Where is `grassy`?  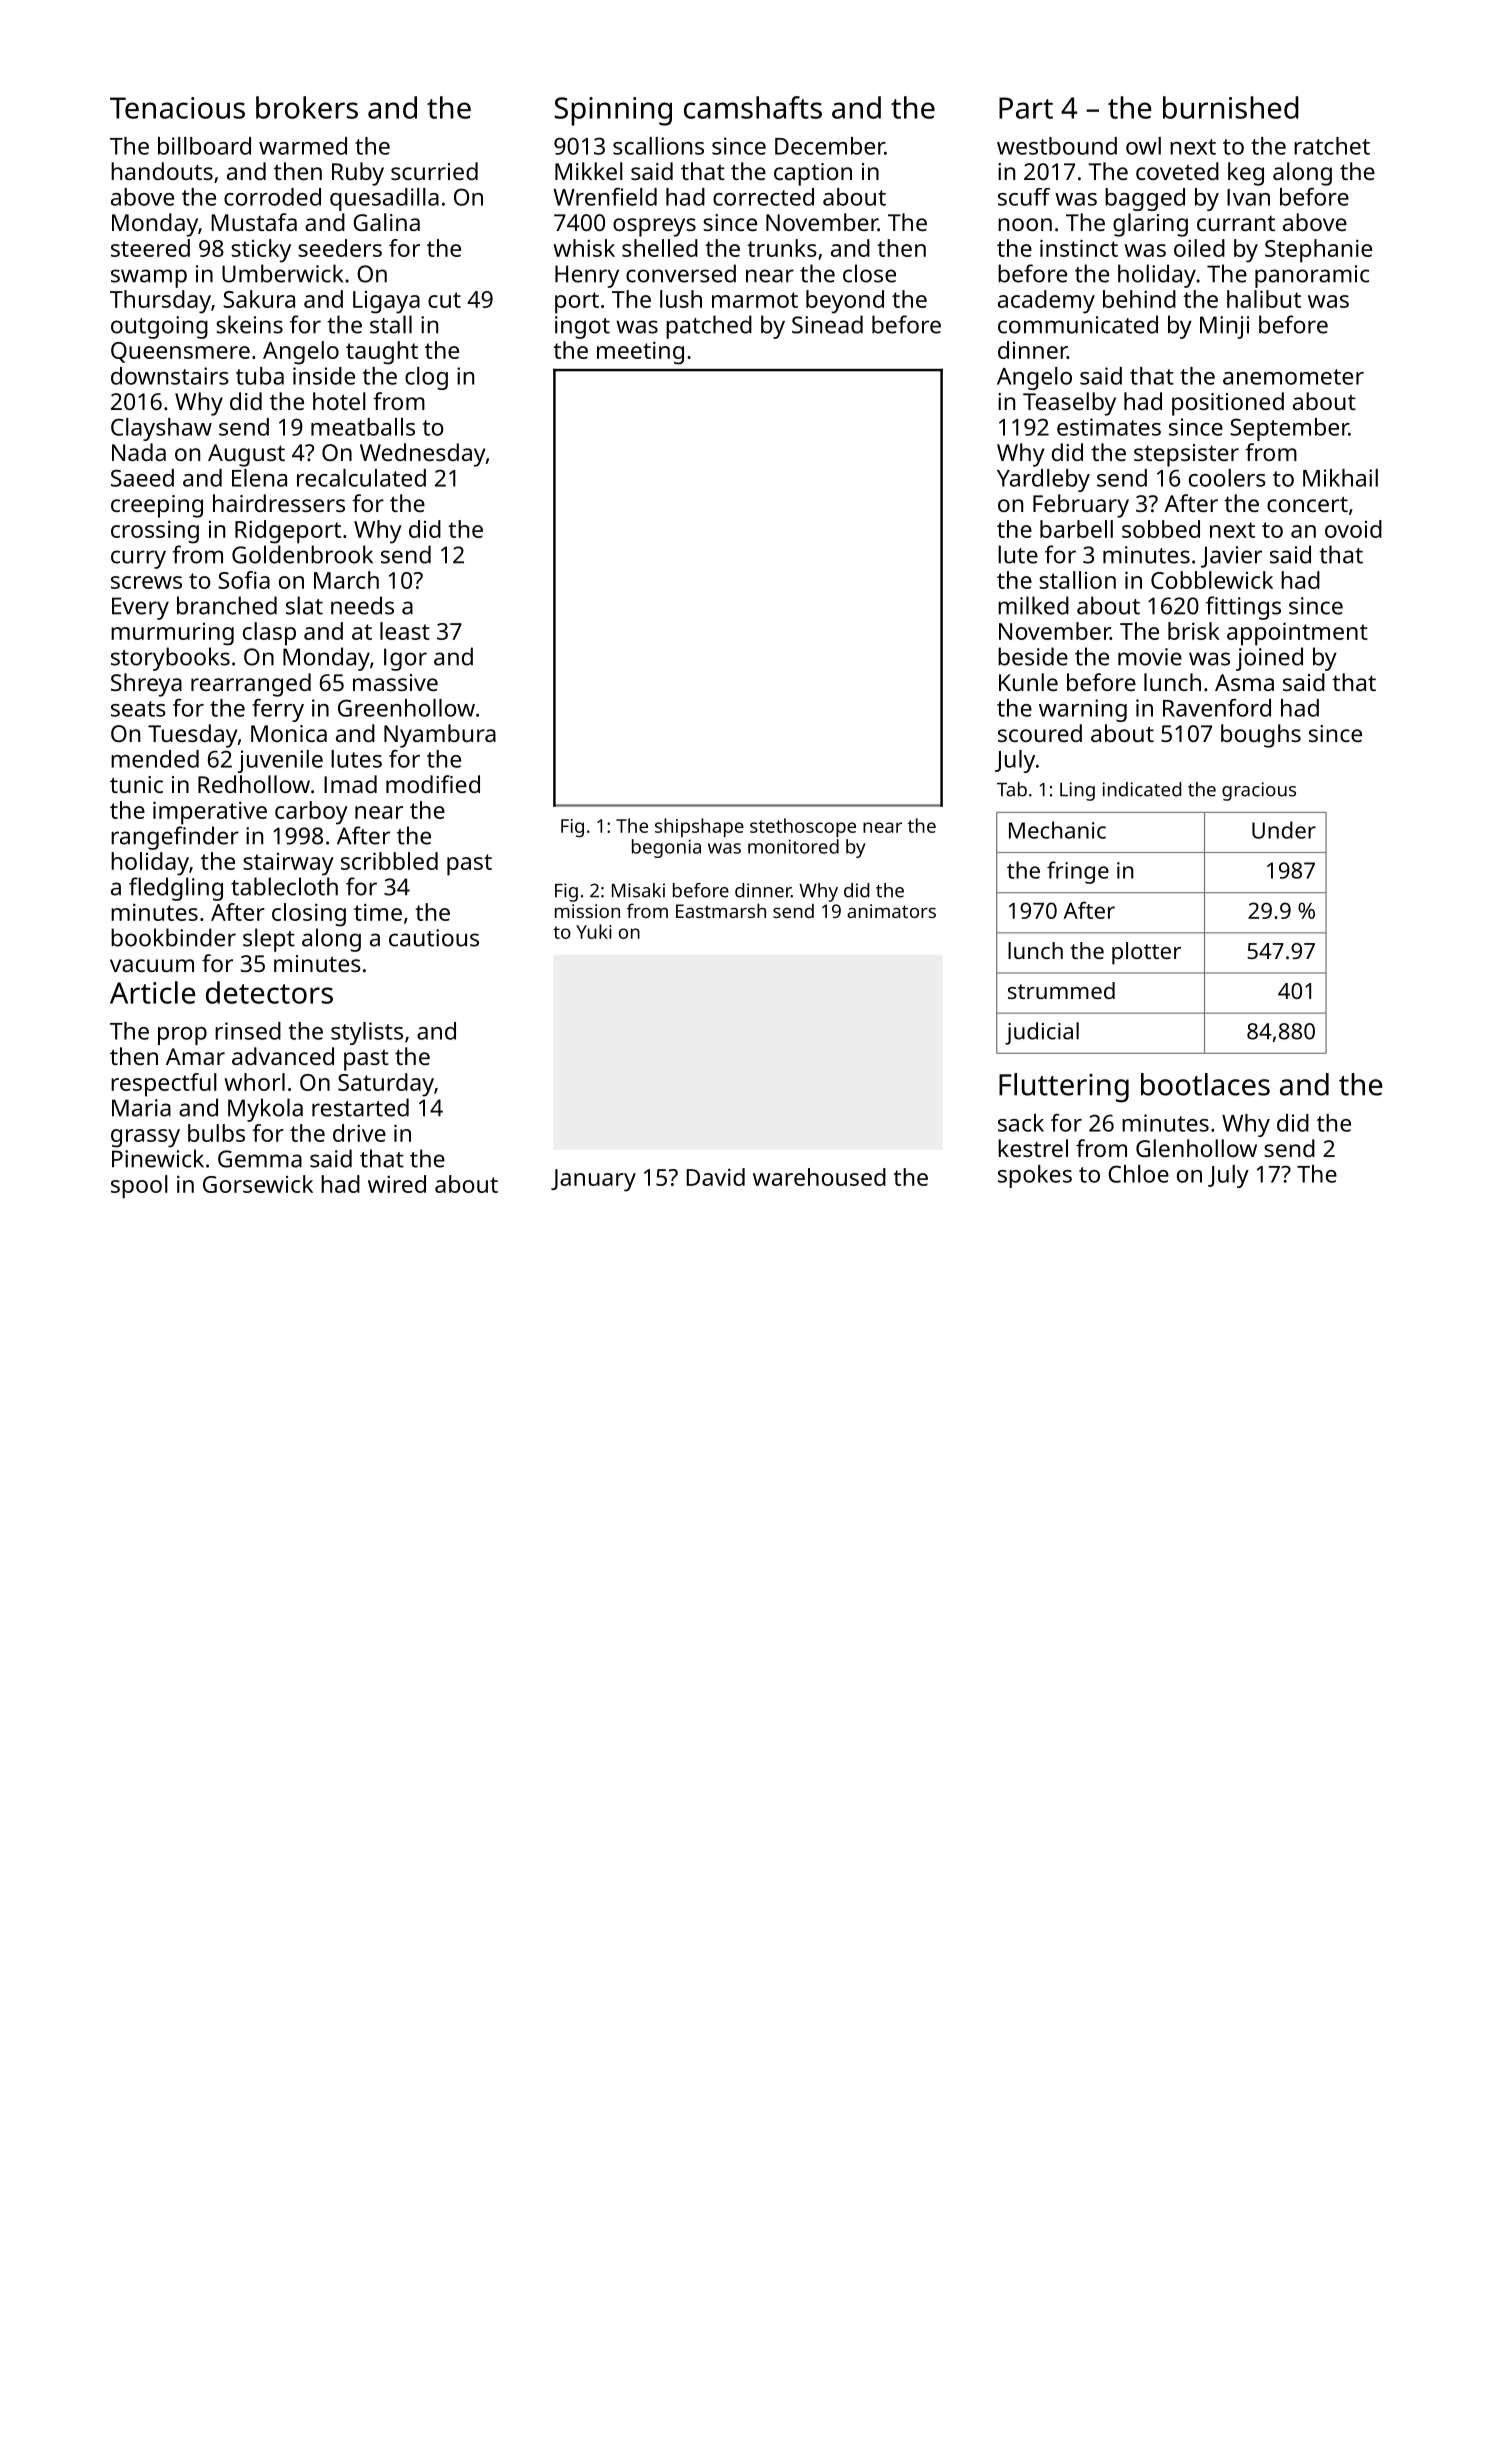
grassy is located at coordinates (145, 1138).
